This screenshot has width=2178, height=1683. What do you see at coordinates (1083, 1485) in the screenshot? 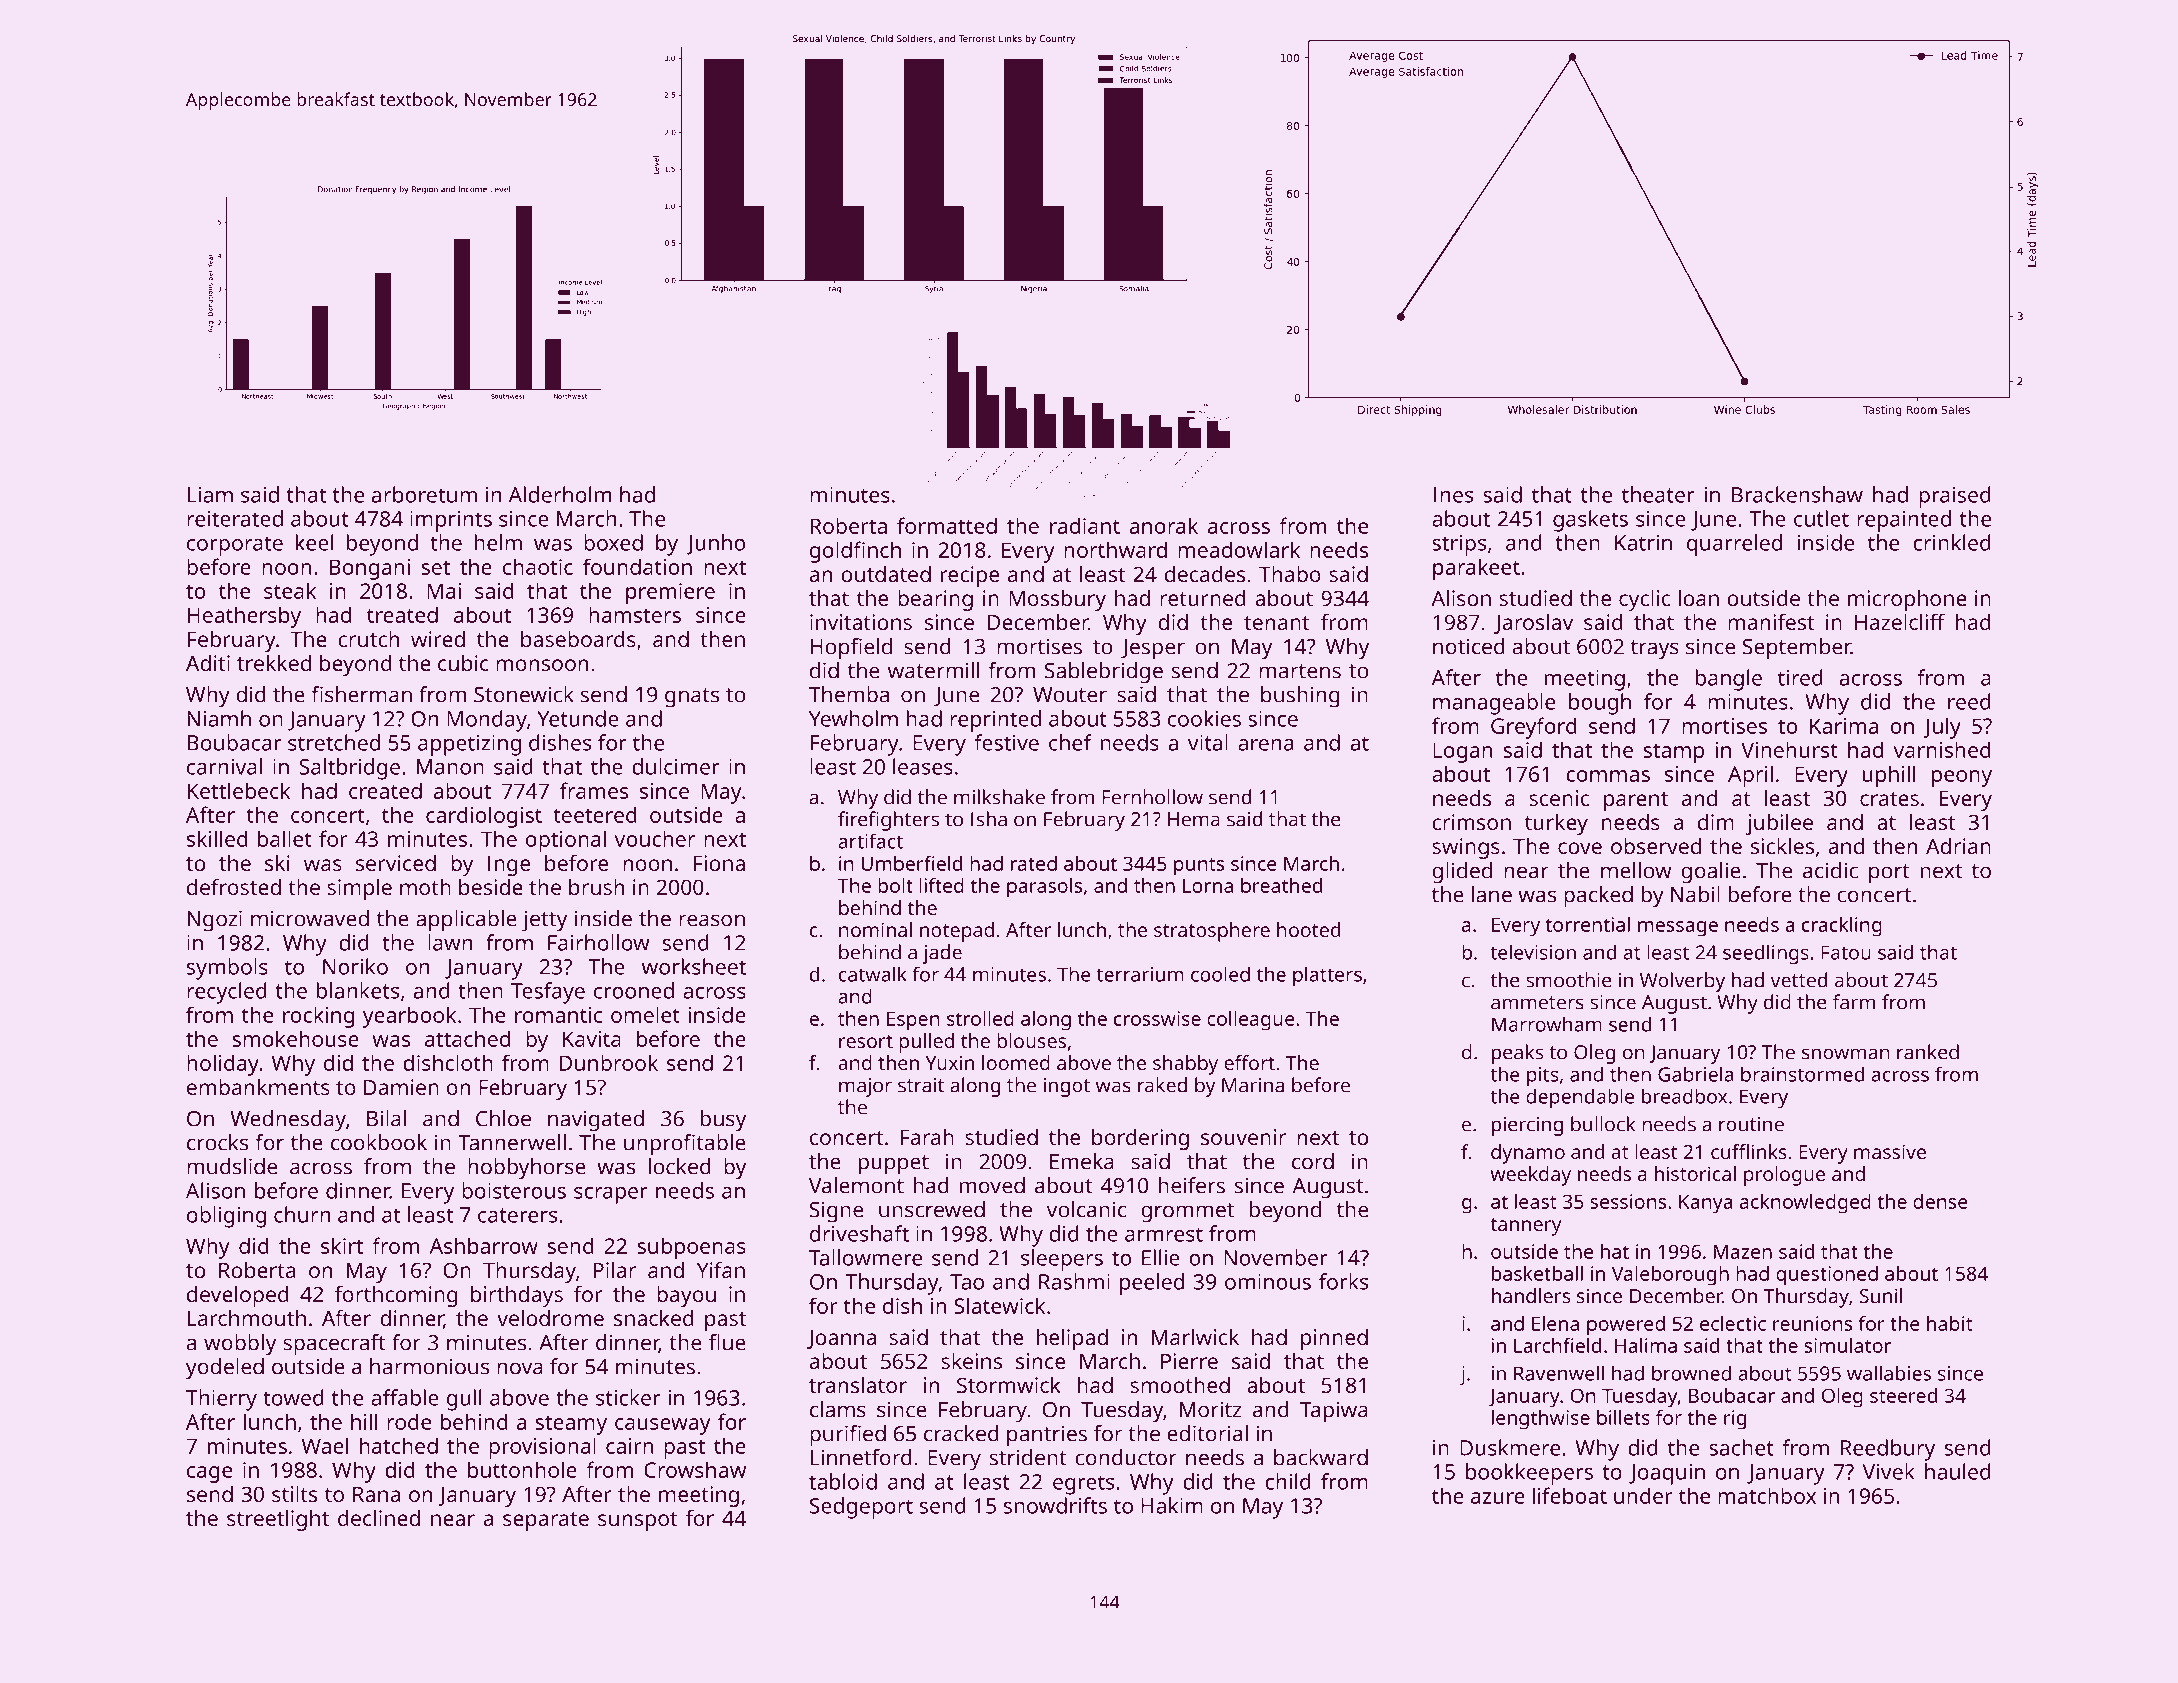
I see `egrets` at bounding box center [1083, 1485].
